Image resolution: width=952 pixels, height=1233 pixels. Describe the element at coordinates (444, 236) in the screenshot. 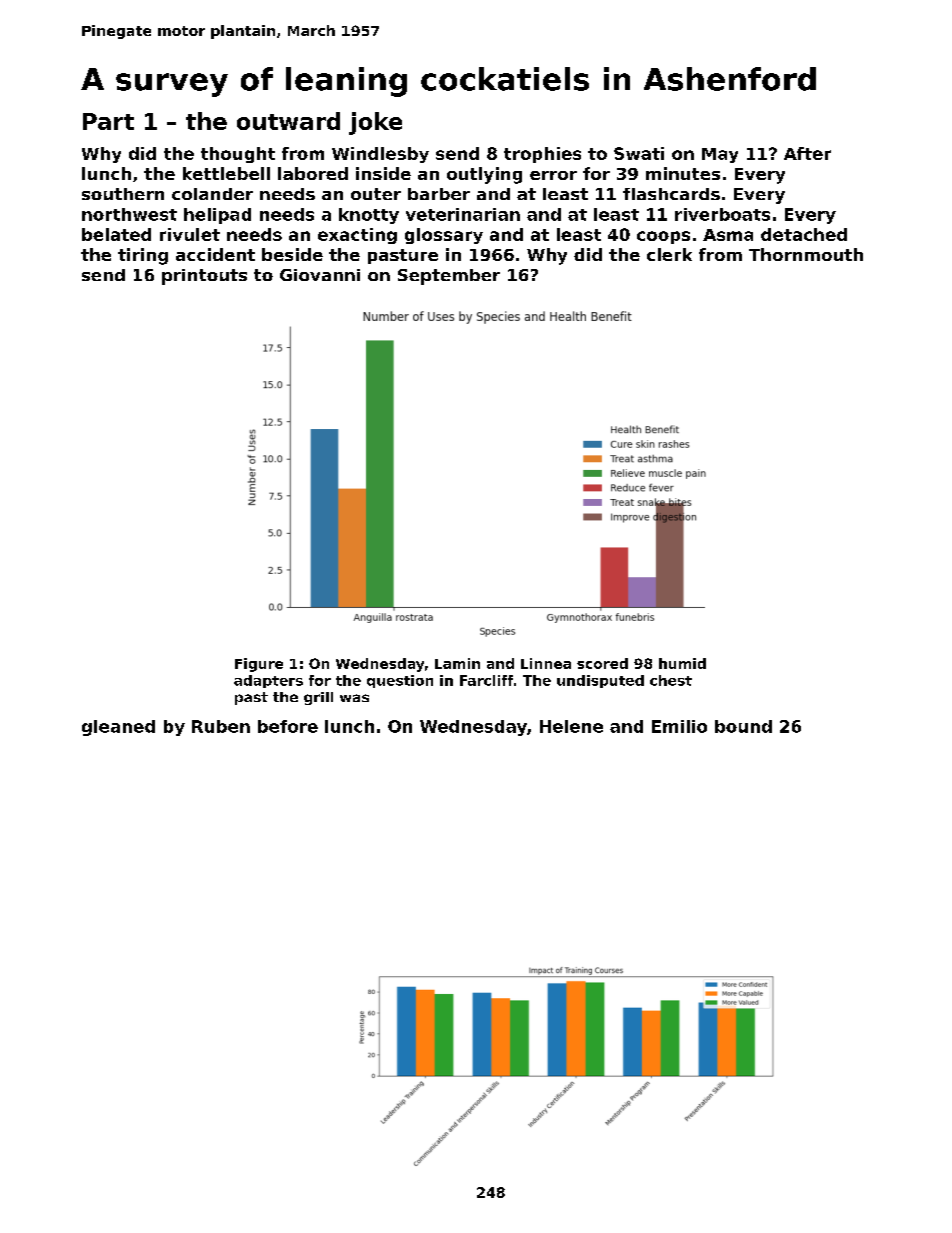

I see `glossary` at that location.
